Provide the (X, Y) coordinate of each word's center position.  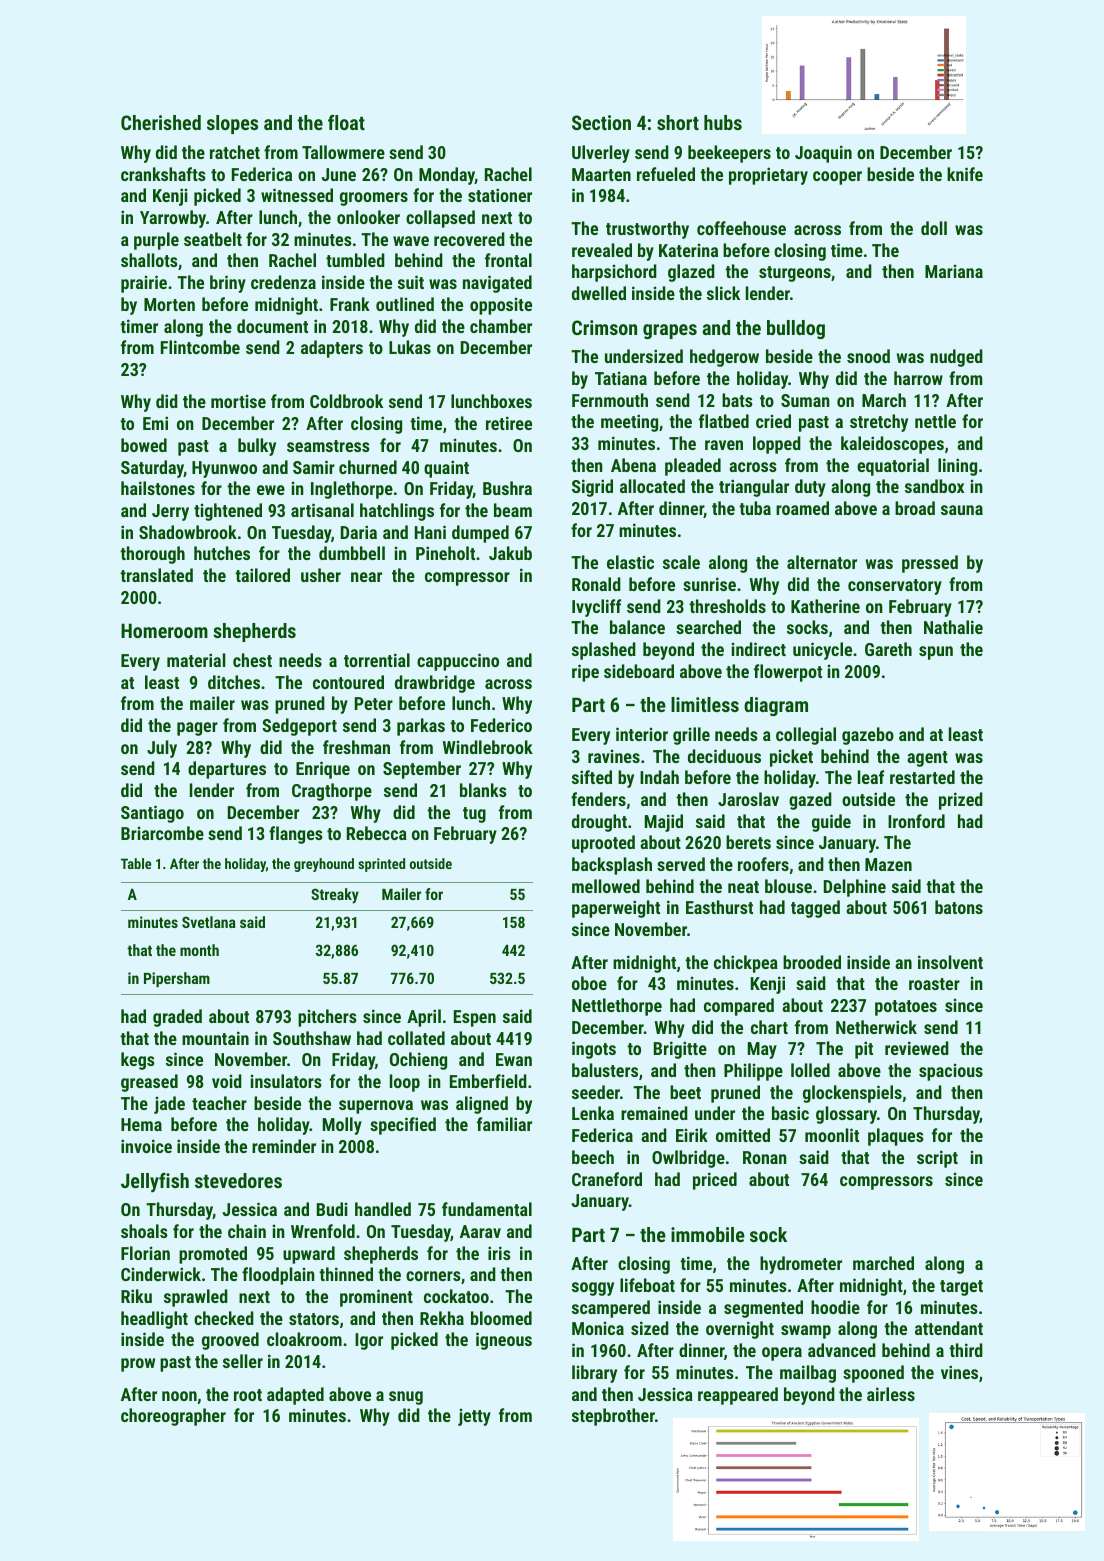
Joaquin (823, 154)
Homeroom (164, 630)
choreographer (173, 1417)
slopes (232, 124)
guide (831, 823)
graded (177, 1018)
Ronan (765, 1157)
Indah (659, 777)
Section (601, 122)
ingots (594, 1050)
